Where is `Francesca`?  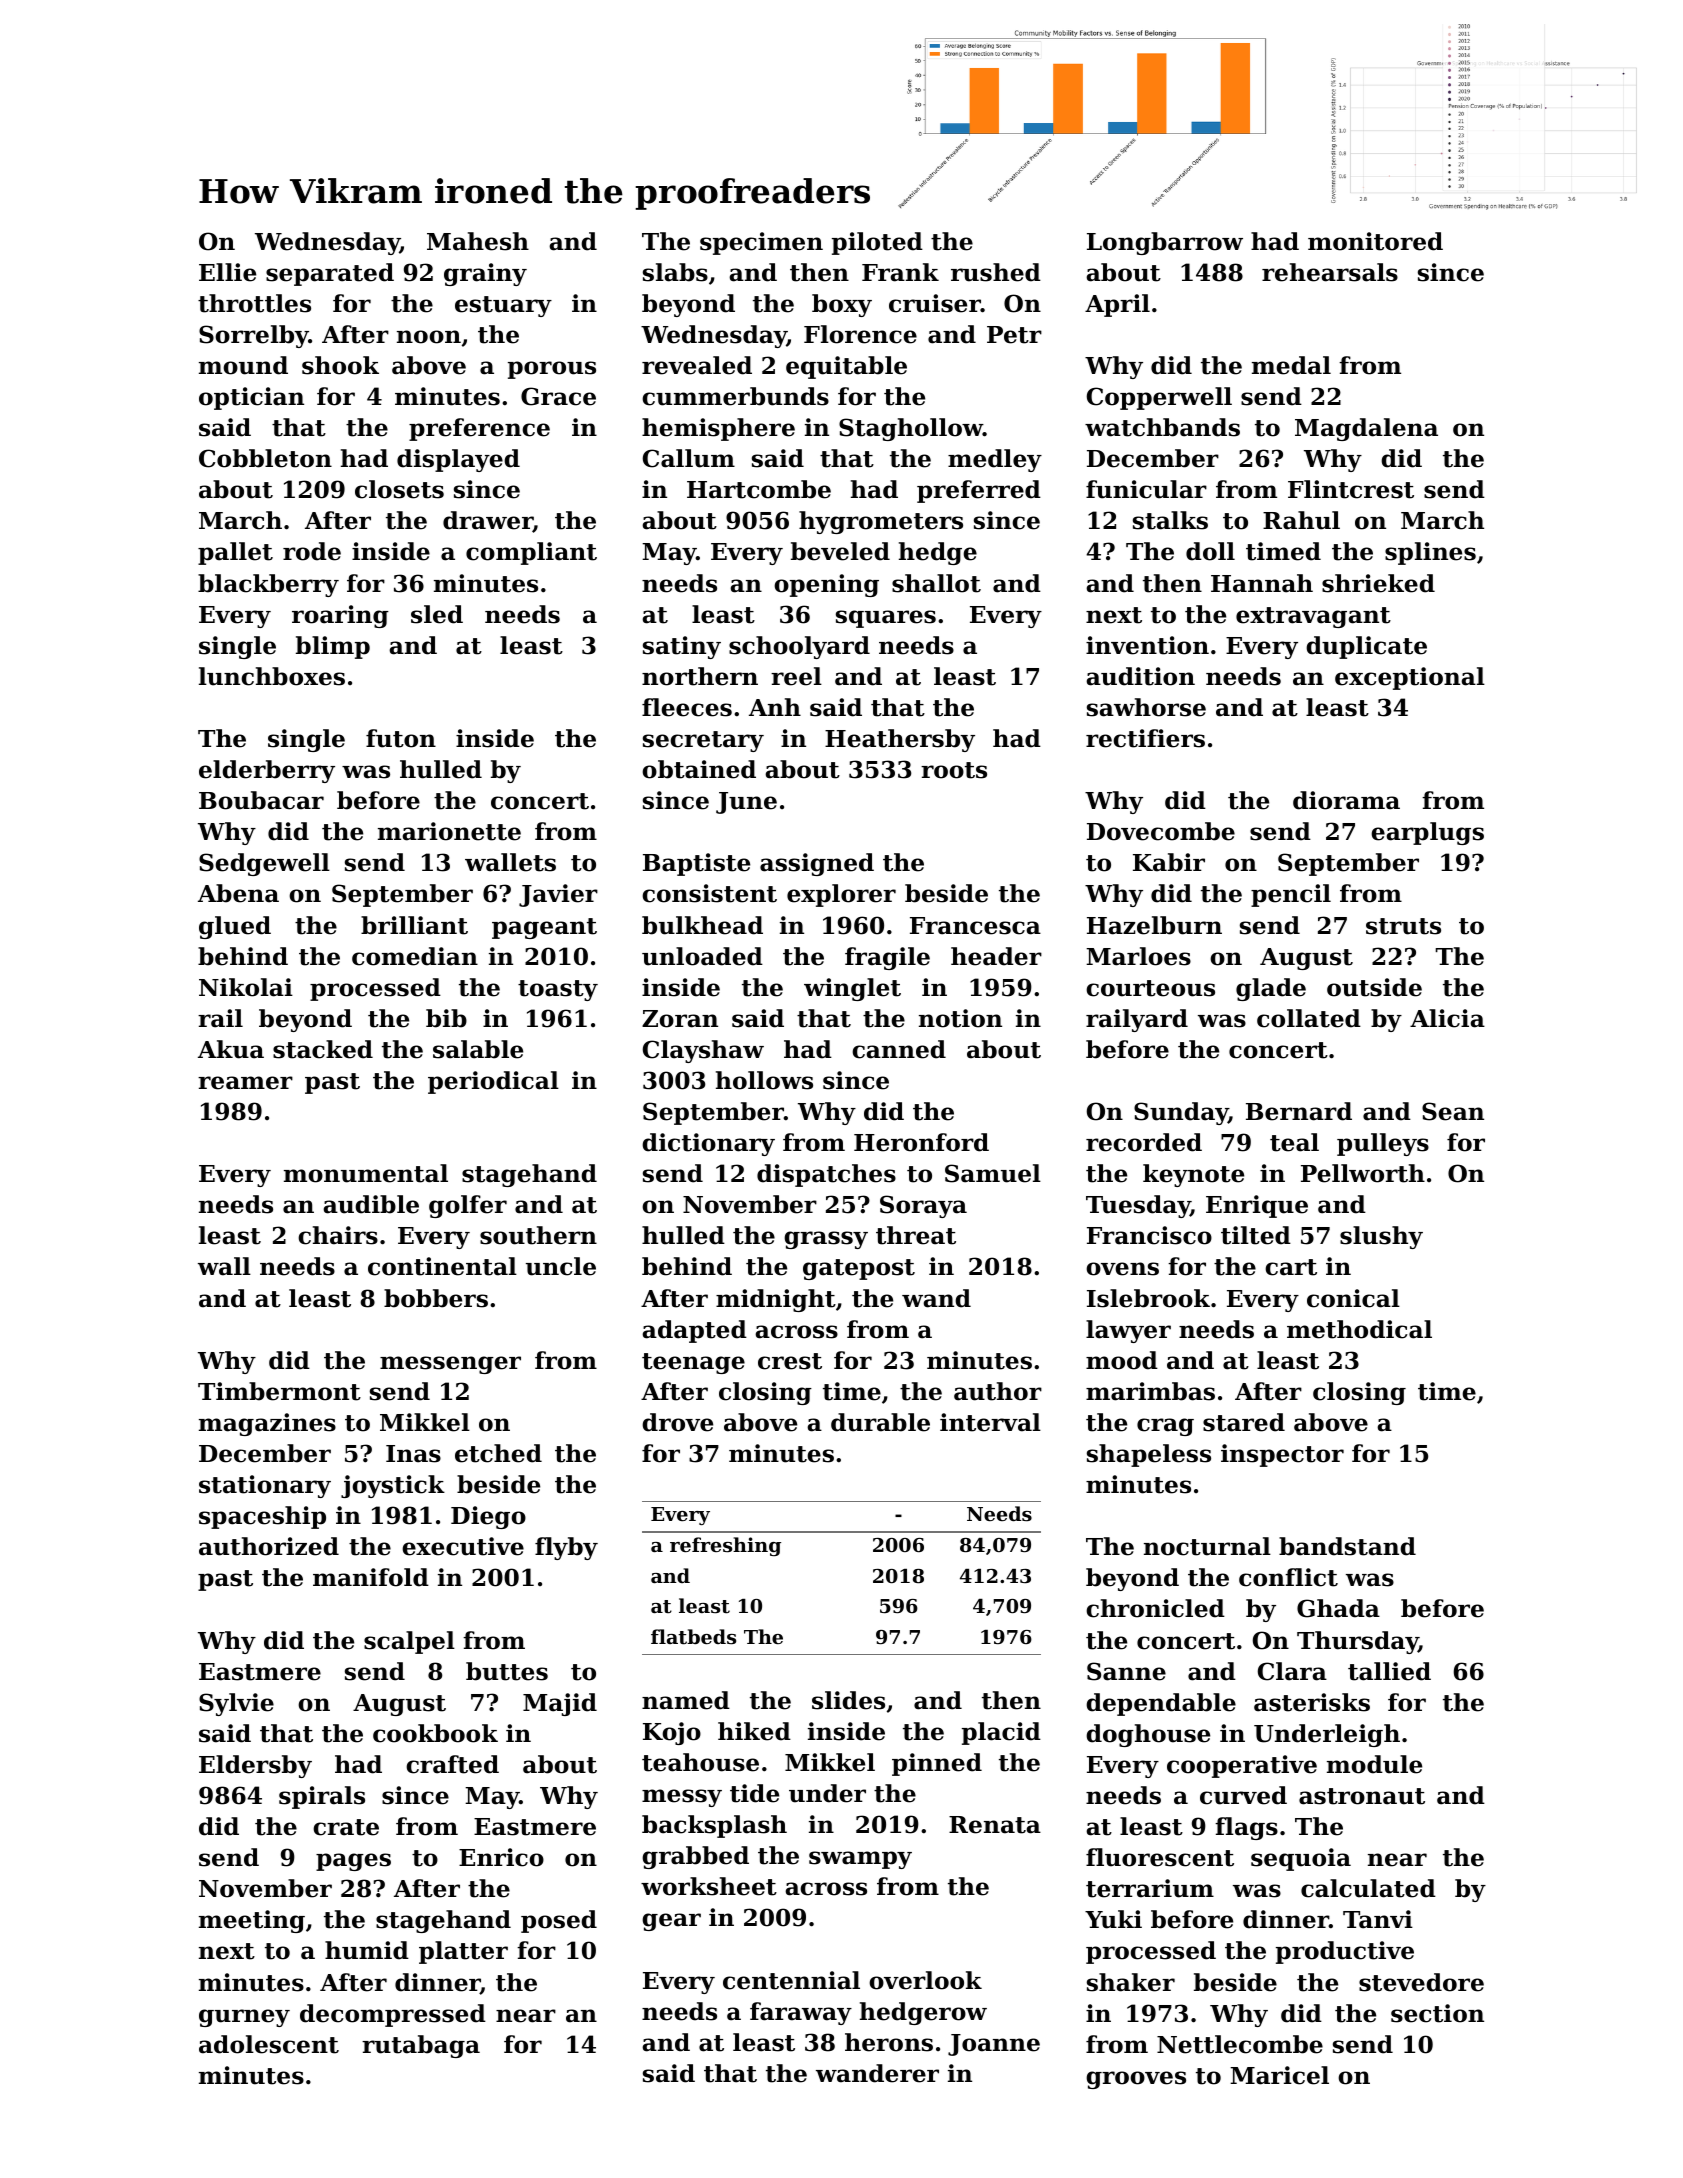 Francesca is located at coordinates (975, 926).
